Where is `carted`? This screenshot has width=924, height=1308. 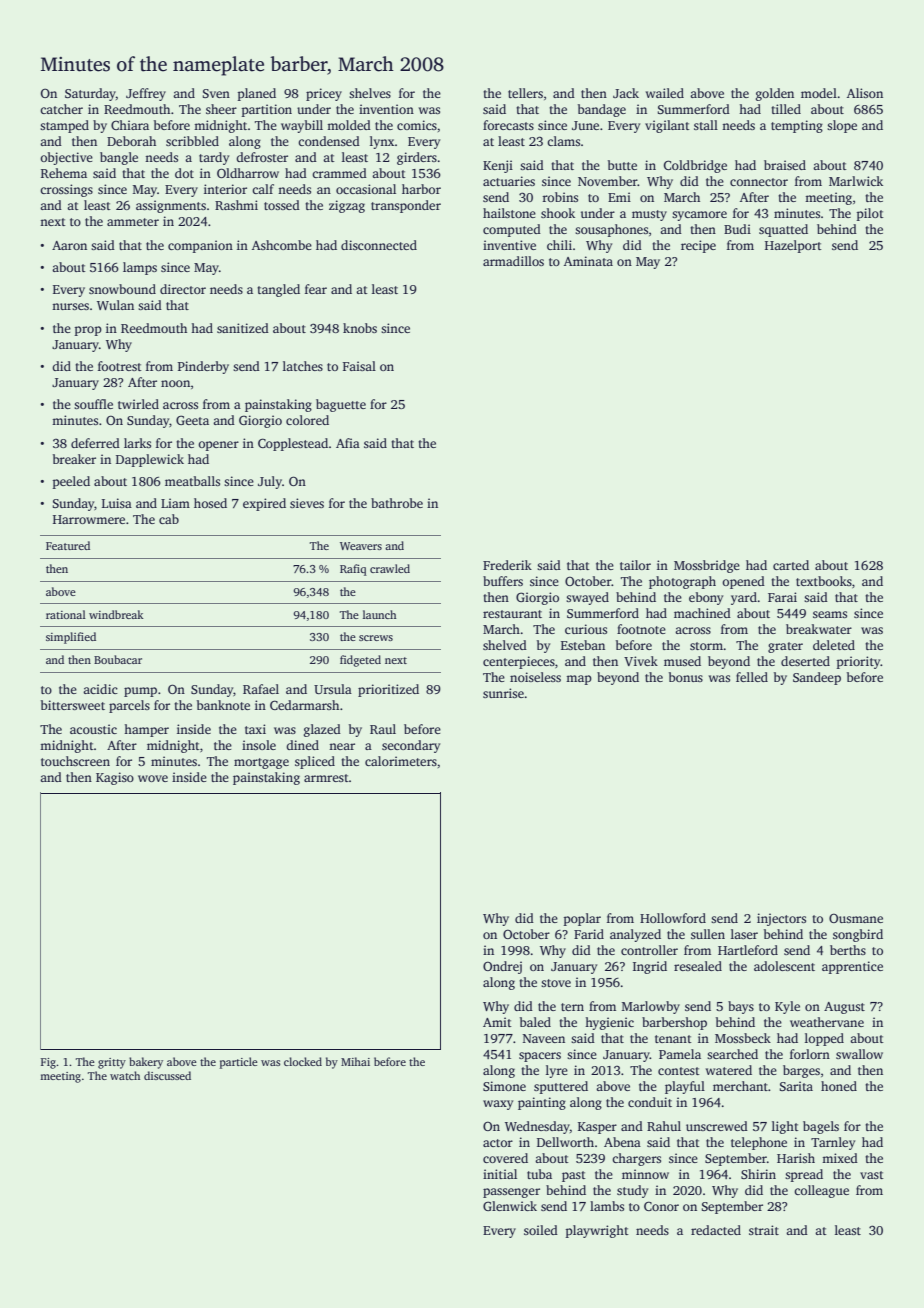 carted is located at coordinates (791, 565).
